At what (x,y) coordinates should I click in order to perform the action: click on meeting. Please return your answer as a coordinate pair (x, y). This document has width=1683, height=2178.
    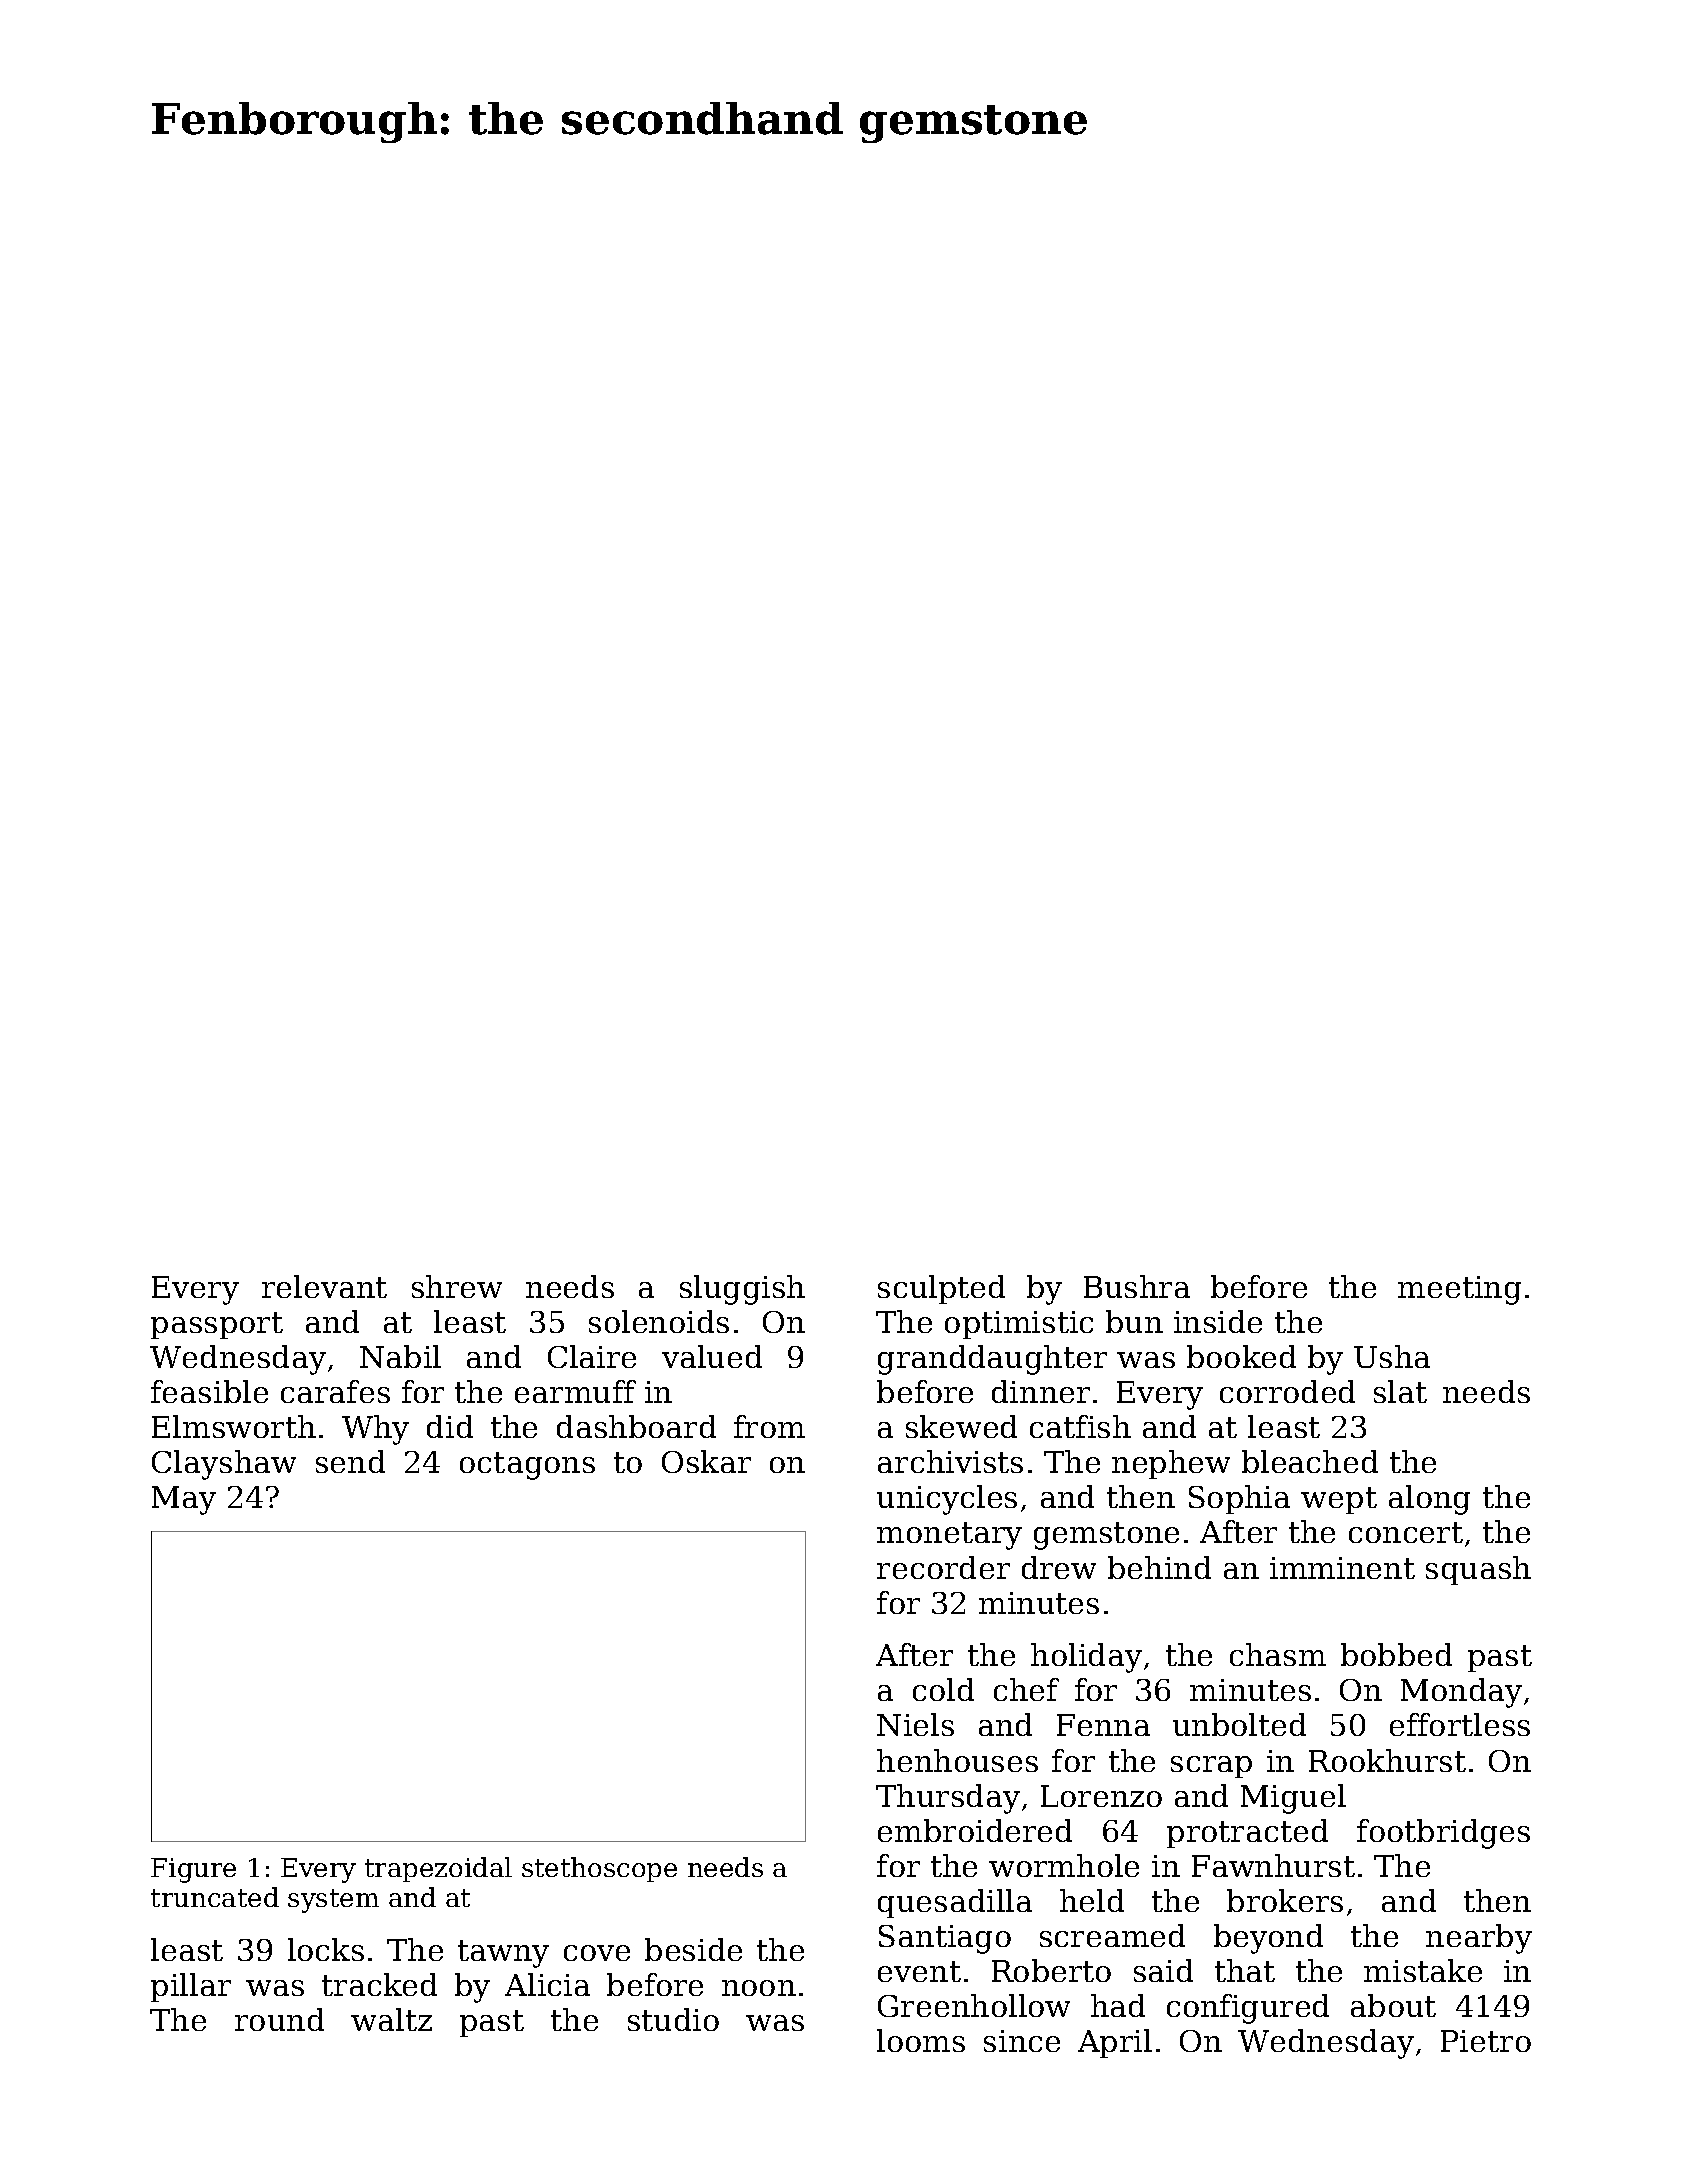
    Looking at the image, I should click on (1459, 1290).
